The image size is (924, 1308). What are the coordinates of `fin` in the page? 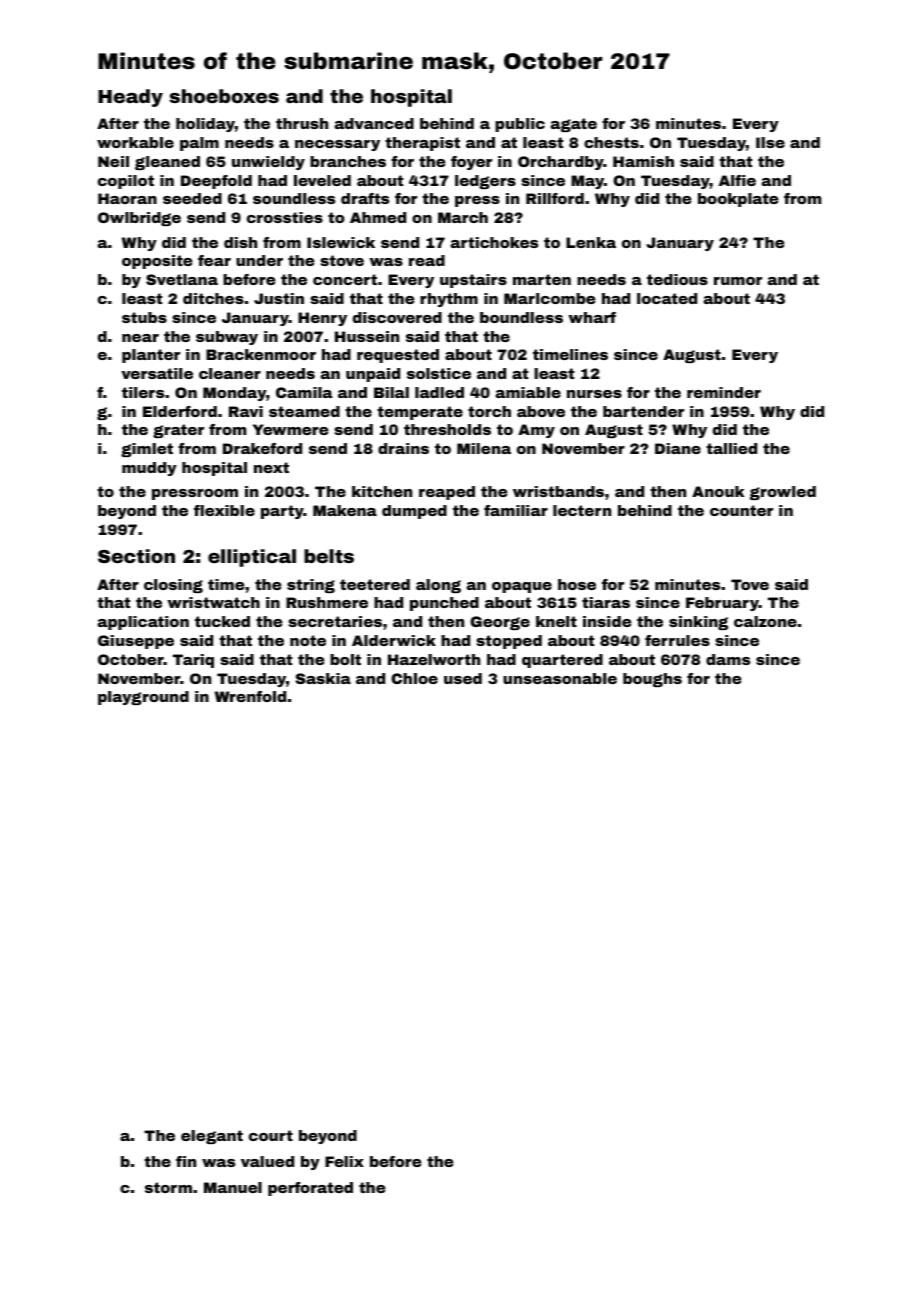 It's located at (186, 1161).
